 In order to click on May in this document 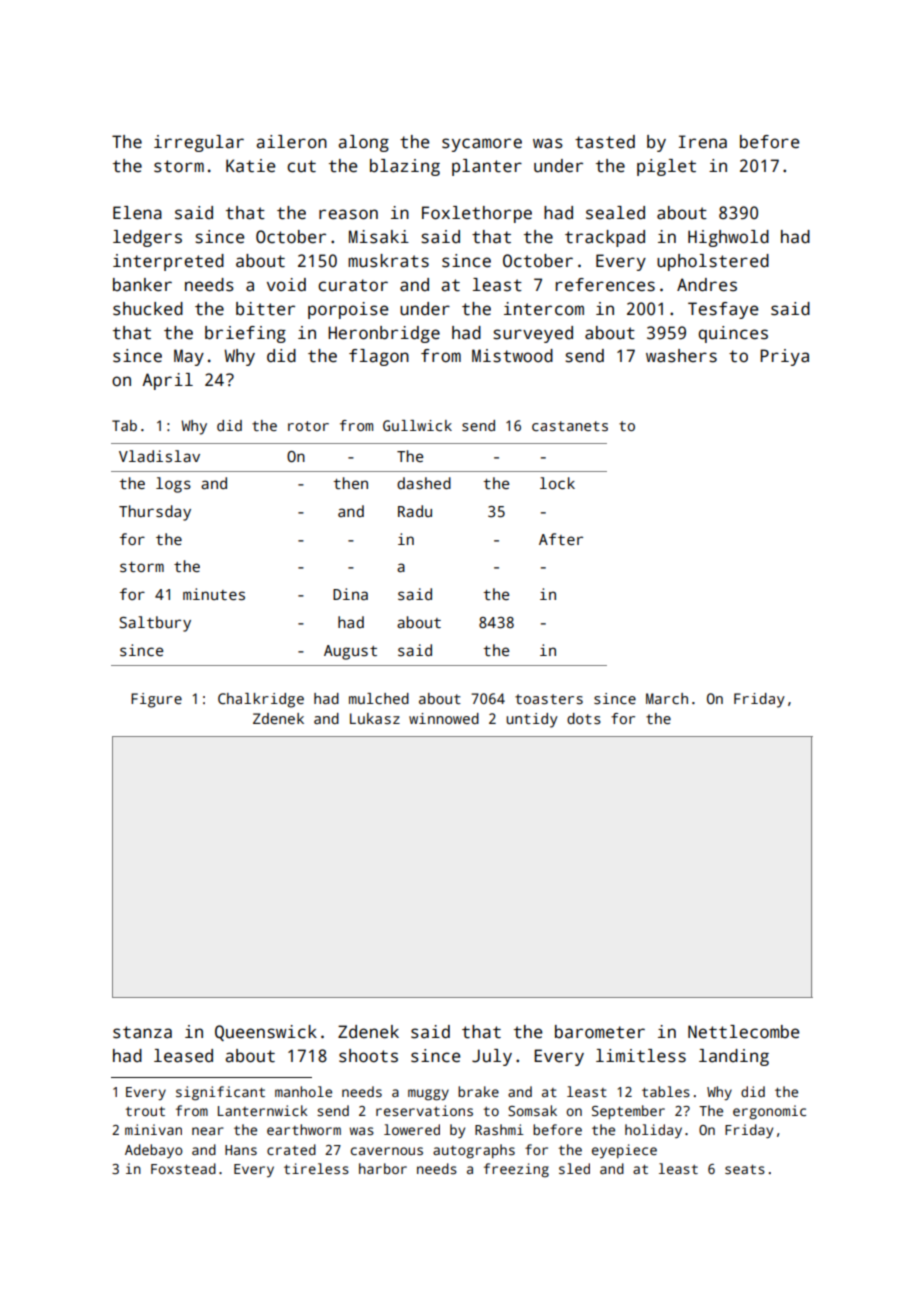, I will do `click(189, 357)`.
